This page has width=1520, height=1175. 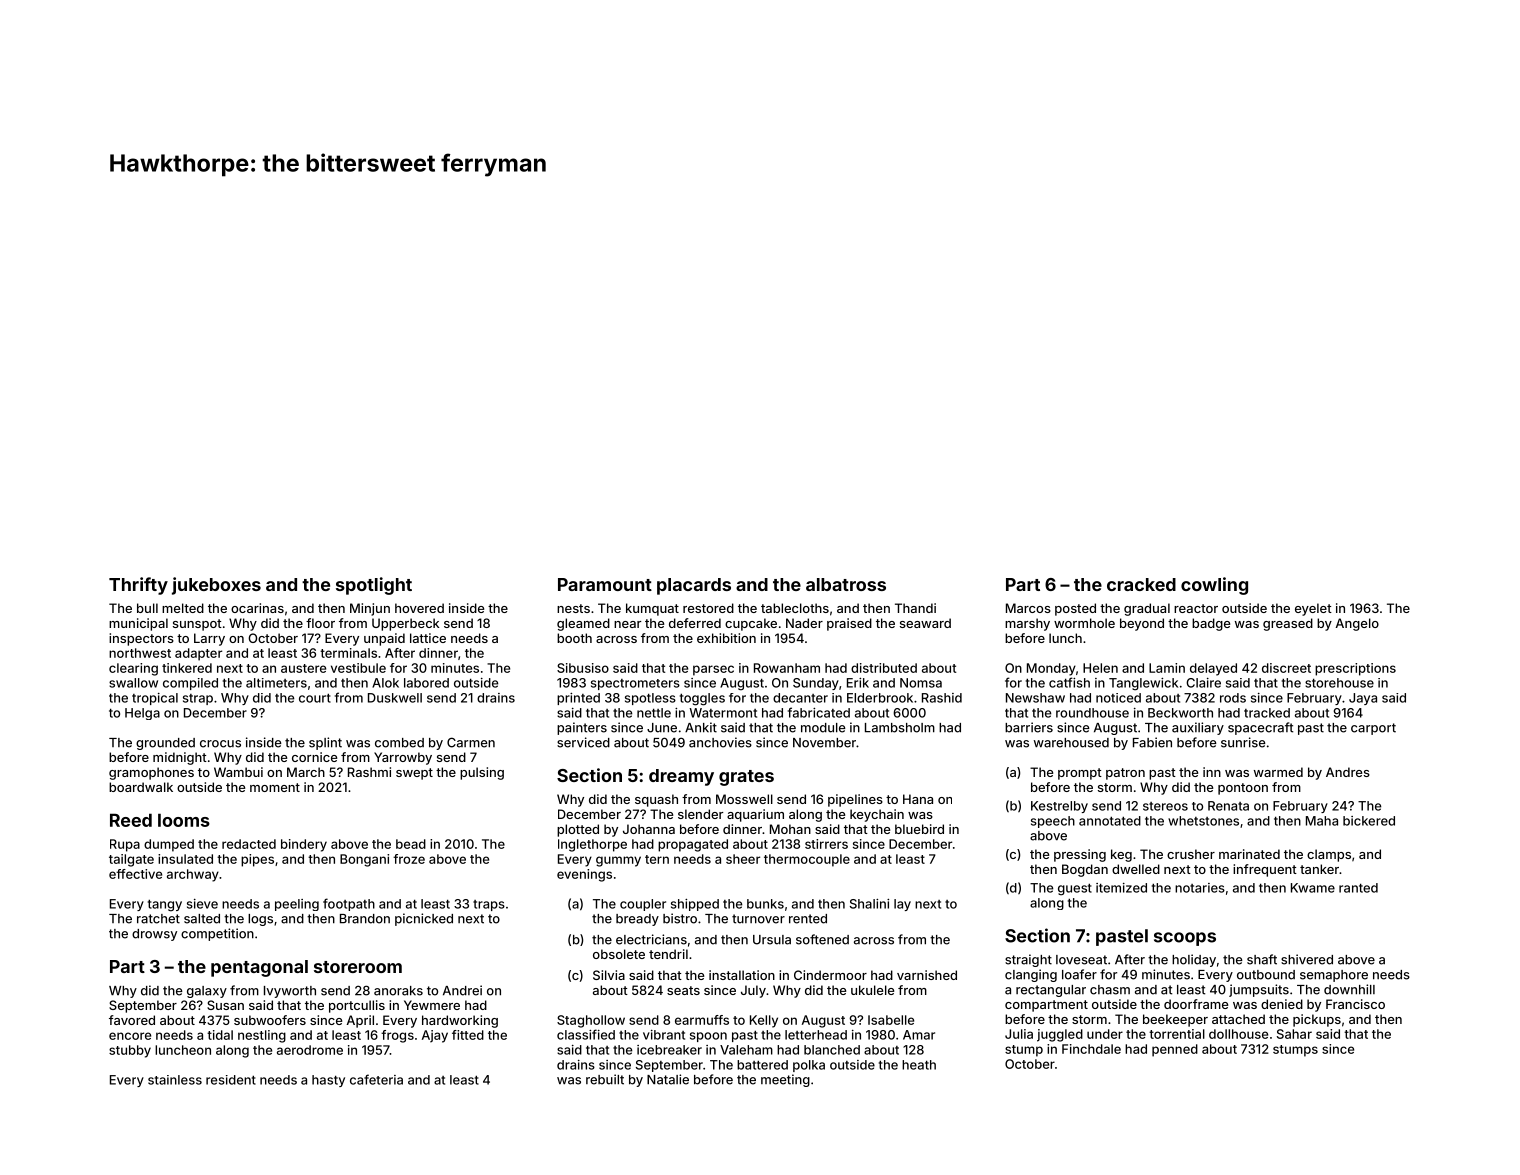 What do you see at coordinates (141, 787) in the page?
I see `boardwalk` at bounding box center [141, 787].
